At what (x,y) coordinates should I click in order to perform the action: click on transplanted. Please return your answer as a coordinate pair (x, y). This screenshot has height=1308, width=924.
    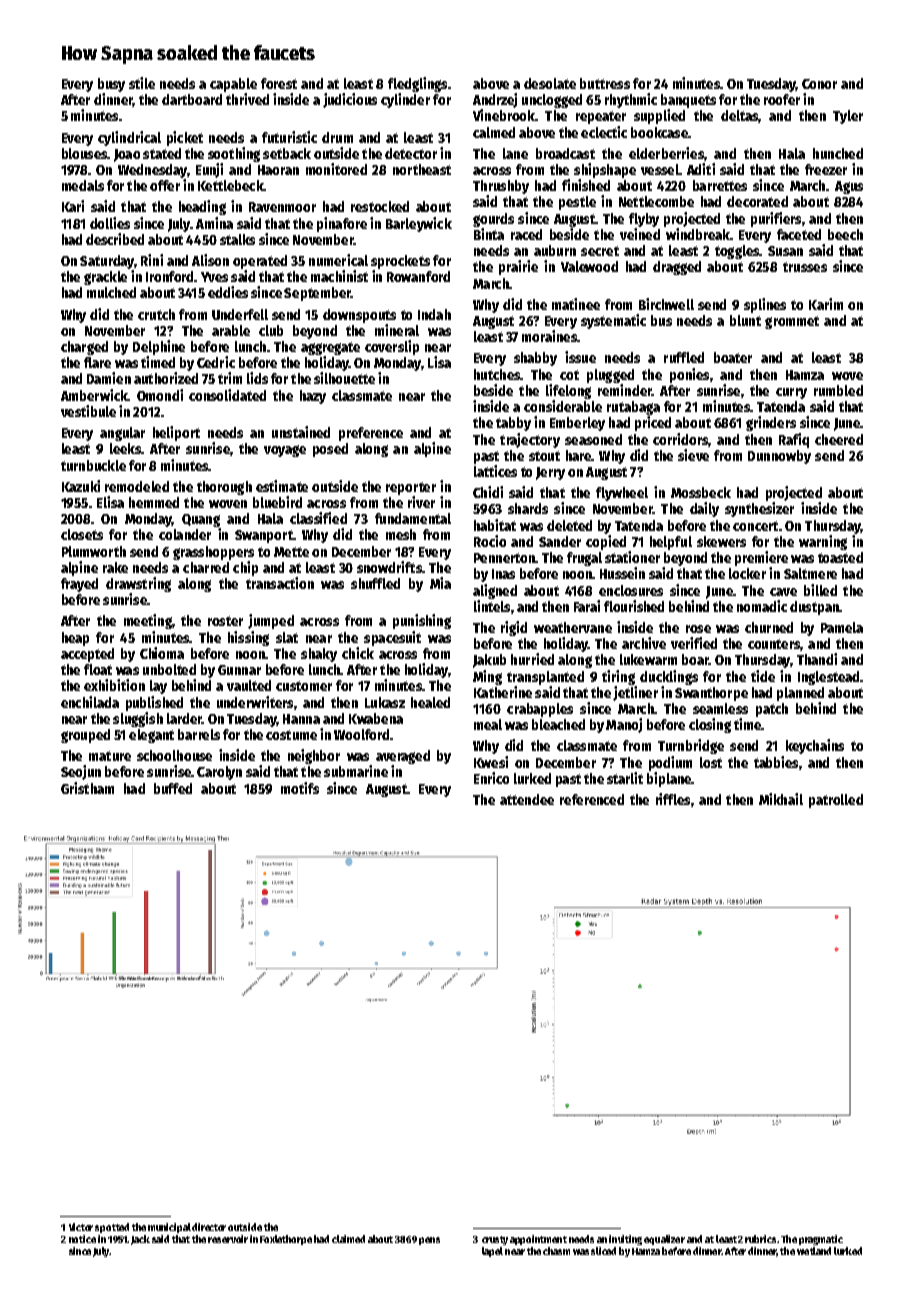
    Looking at the image, I should click on (545, 678).
